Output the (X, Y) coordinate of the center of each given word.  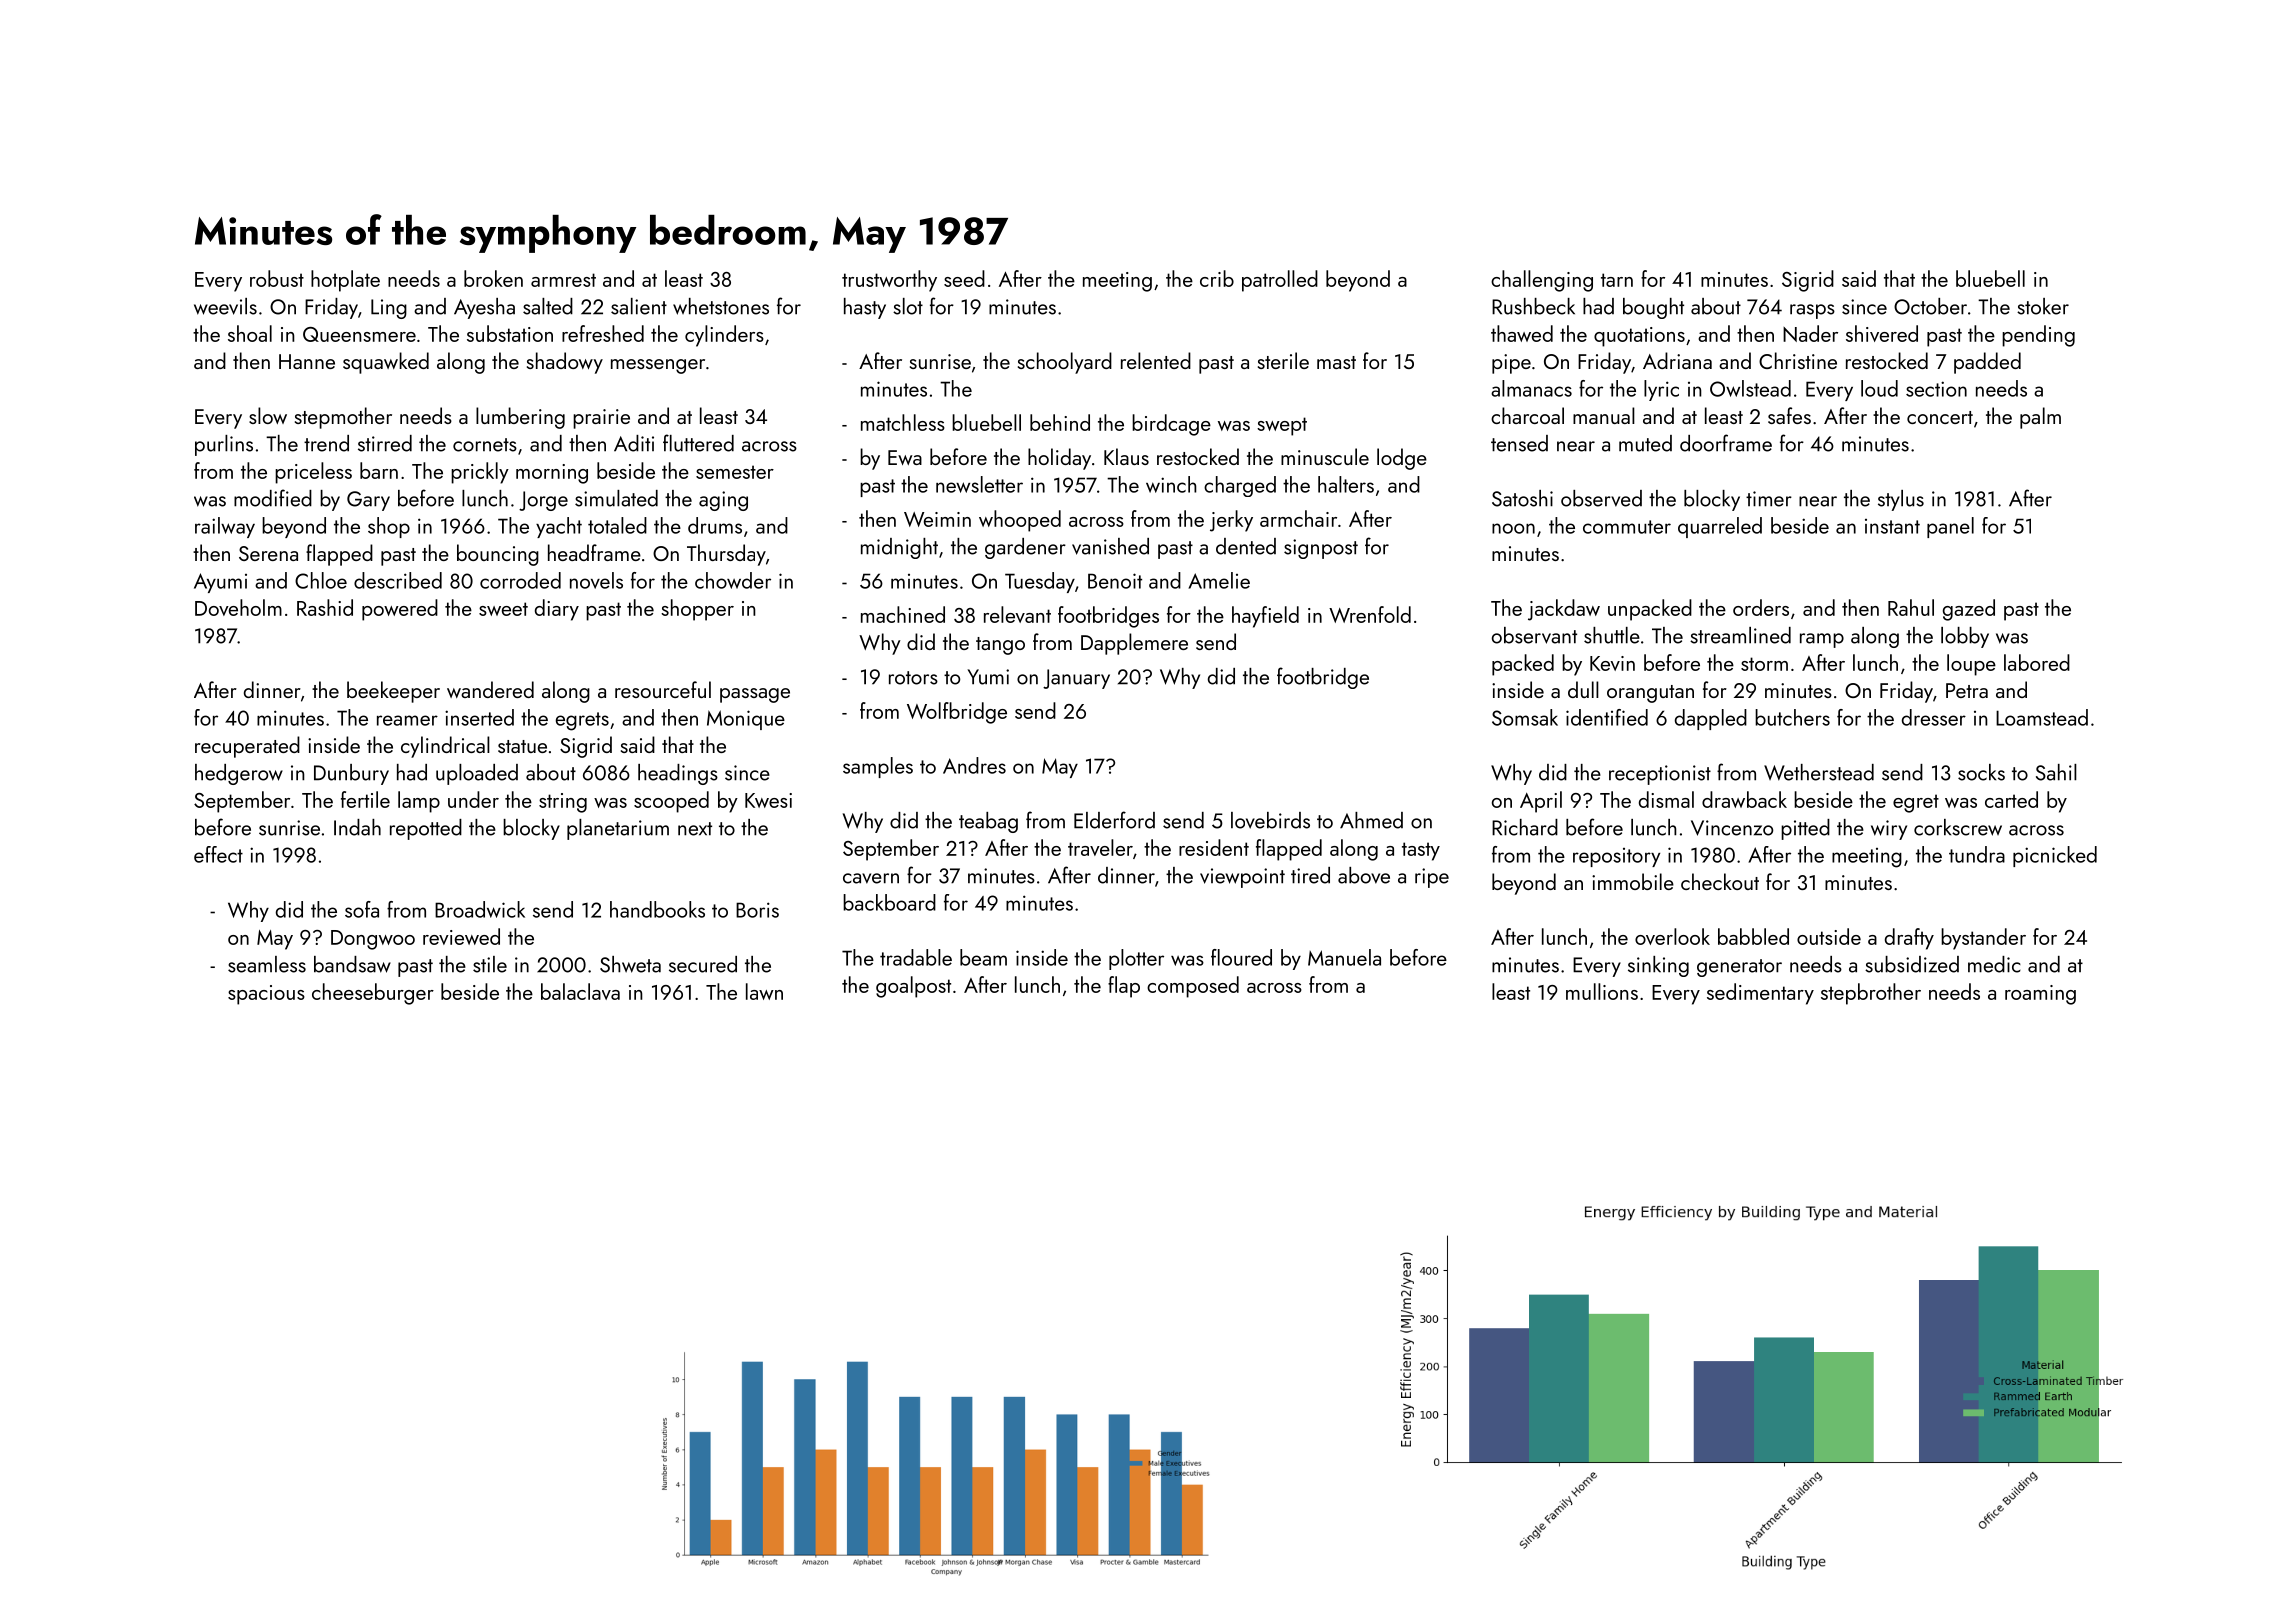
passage (755, 695)
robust (277, 278)
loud (1879, 388)
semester (735, 472)
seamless (267, 964)
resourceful (663, 689)
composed (1193, 987)
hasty (865, 308)
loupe (1971, 665)
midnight (899, 548)
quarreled (1720, 527)
